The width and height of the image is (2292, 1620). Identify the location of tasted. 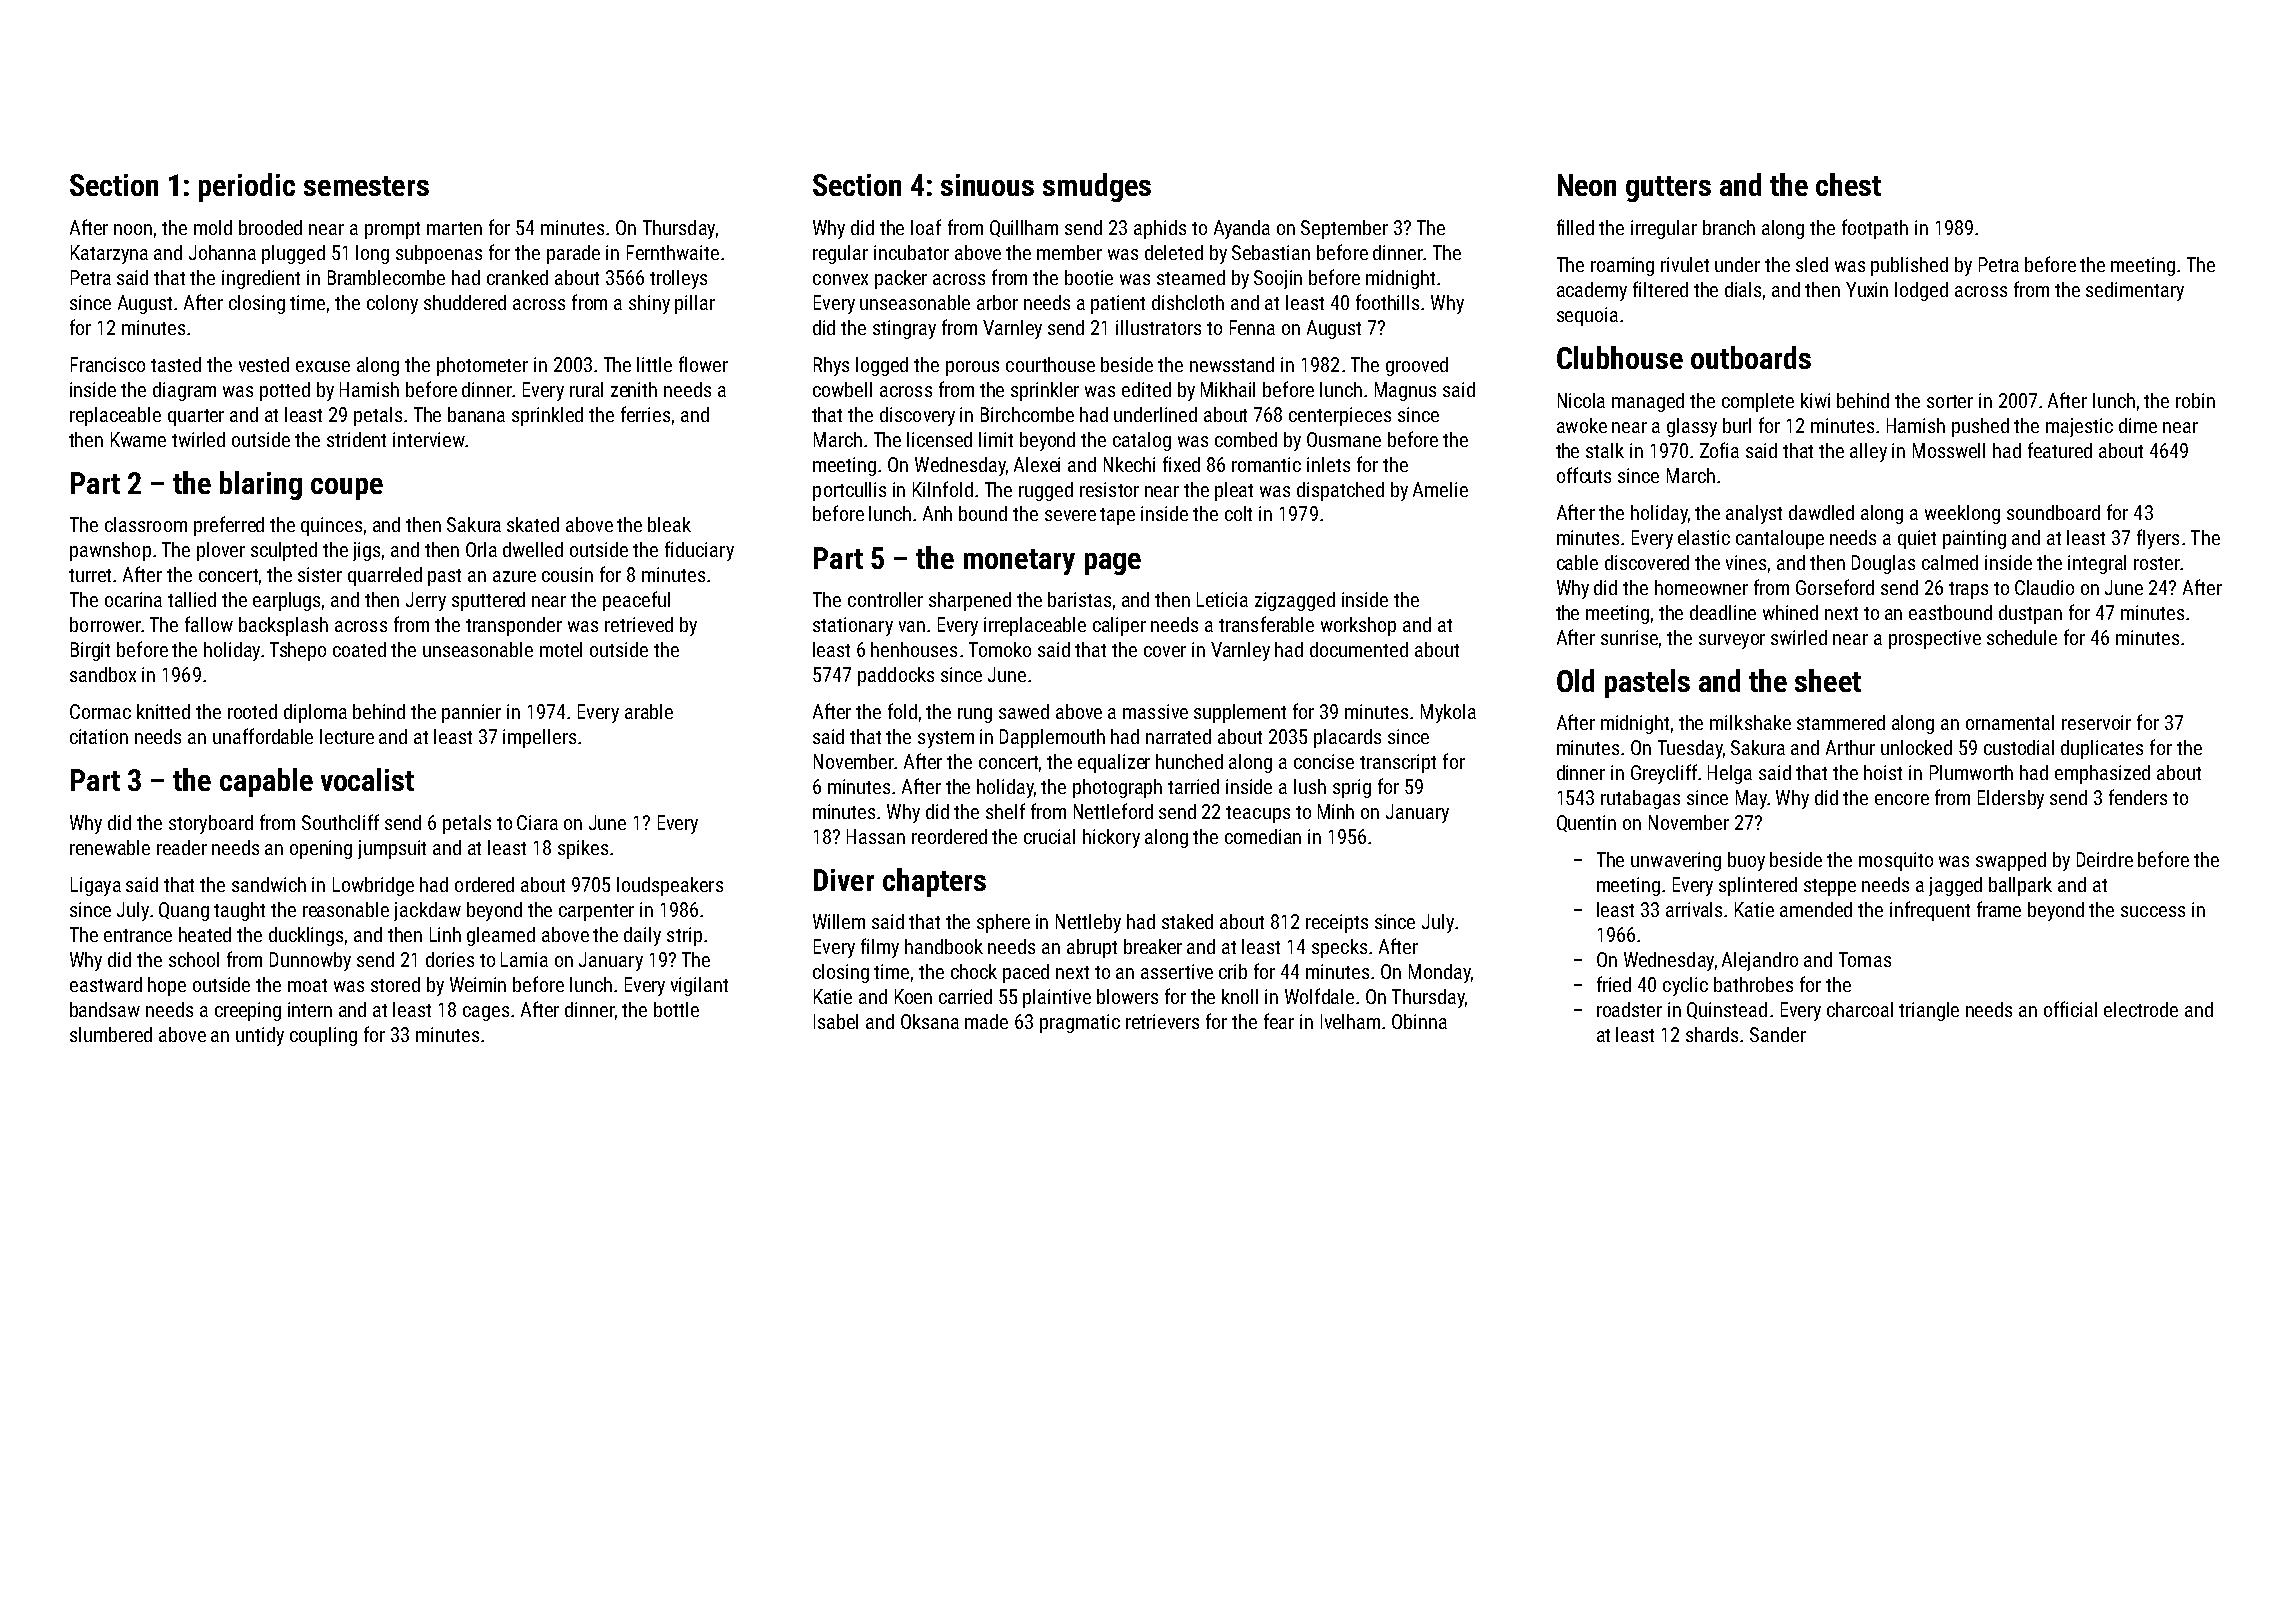
(176, 364).
